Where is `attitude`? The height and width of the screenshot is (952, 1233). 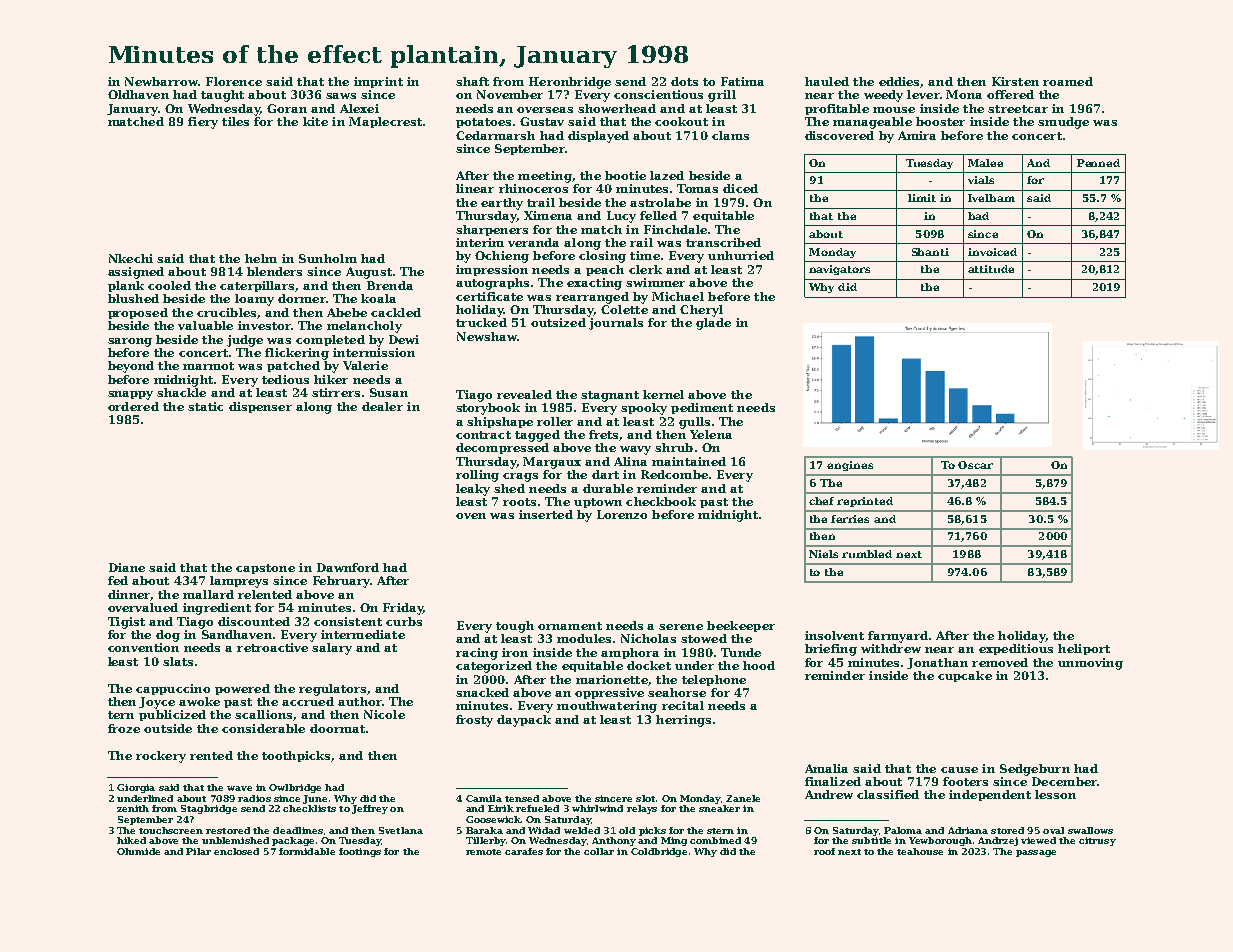 attitude is located at coordinates (991, 269).
